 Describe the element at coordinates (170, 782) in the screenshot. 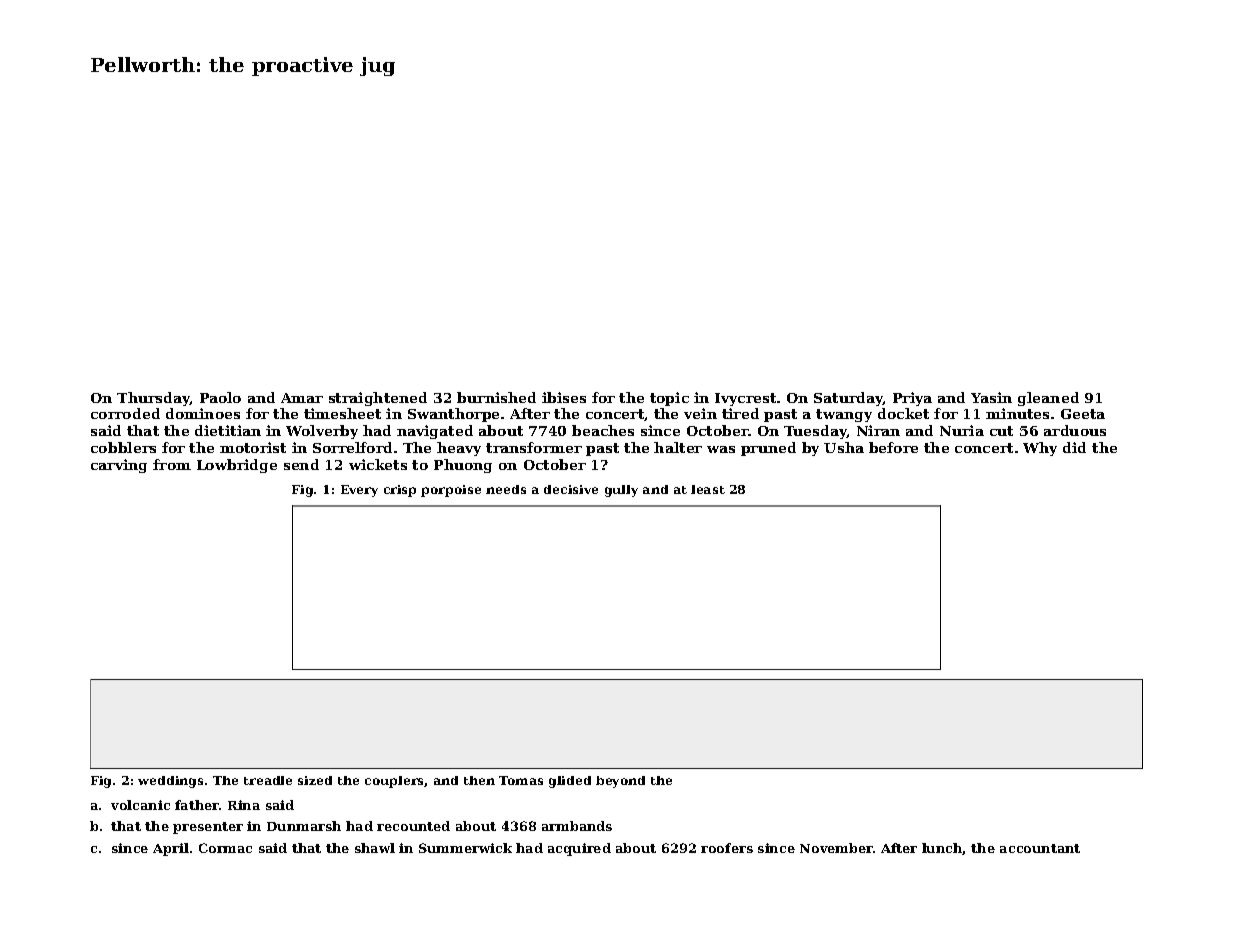

I see `weddings` at that location.
